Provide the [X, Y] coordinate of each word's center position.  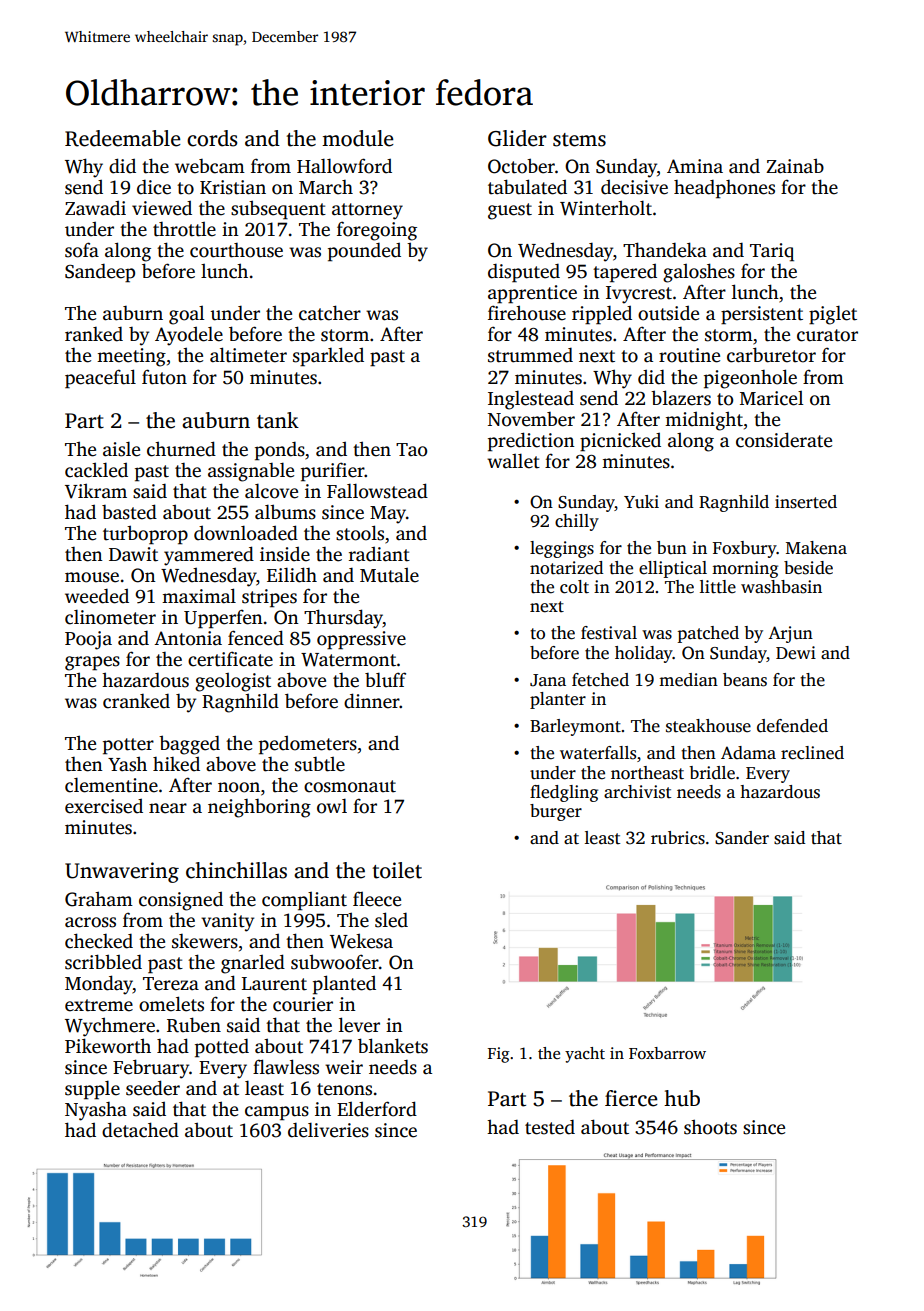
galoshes [699, 273]
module [358, 138]
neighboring [259, 808]
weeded [97, 596]
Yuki [641, 502]
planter [558, 700]
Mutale [389, 575]
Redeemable [123, 138]
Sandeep [100, 273]
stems [579, 140]
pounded [364, 252]
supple [92, 1090]
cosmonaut [350, 786]
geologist [233, 682]
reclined [812, 753]
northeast [647, 773]
